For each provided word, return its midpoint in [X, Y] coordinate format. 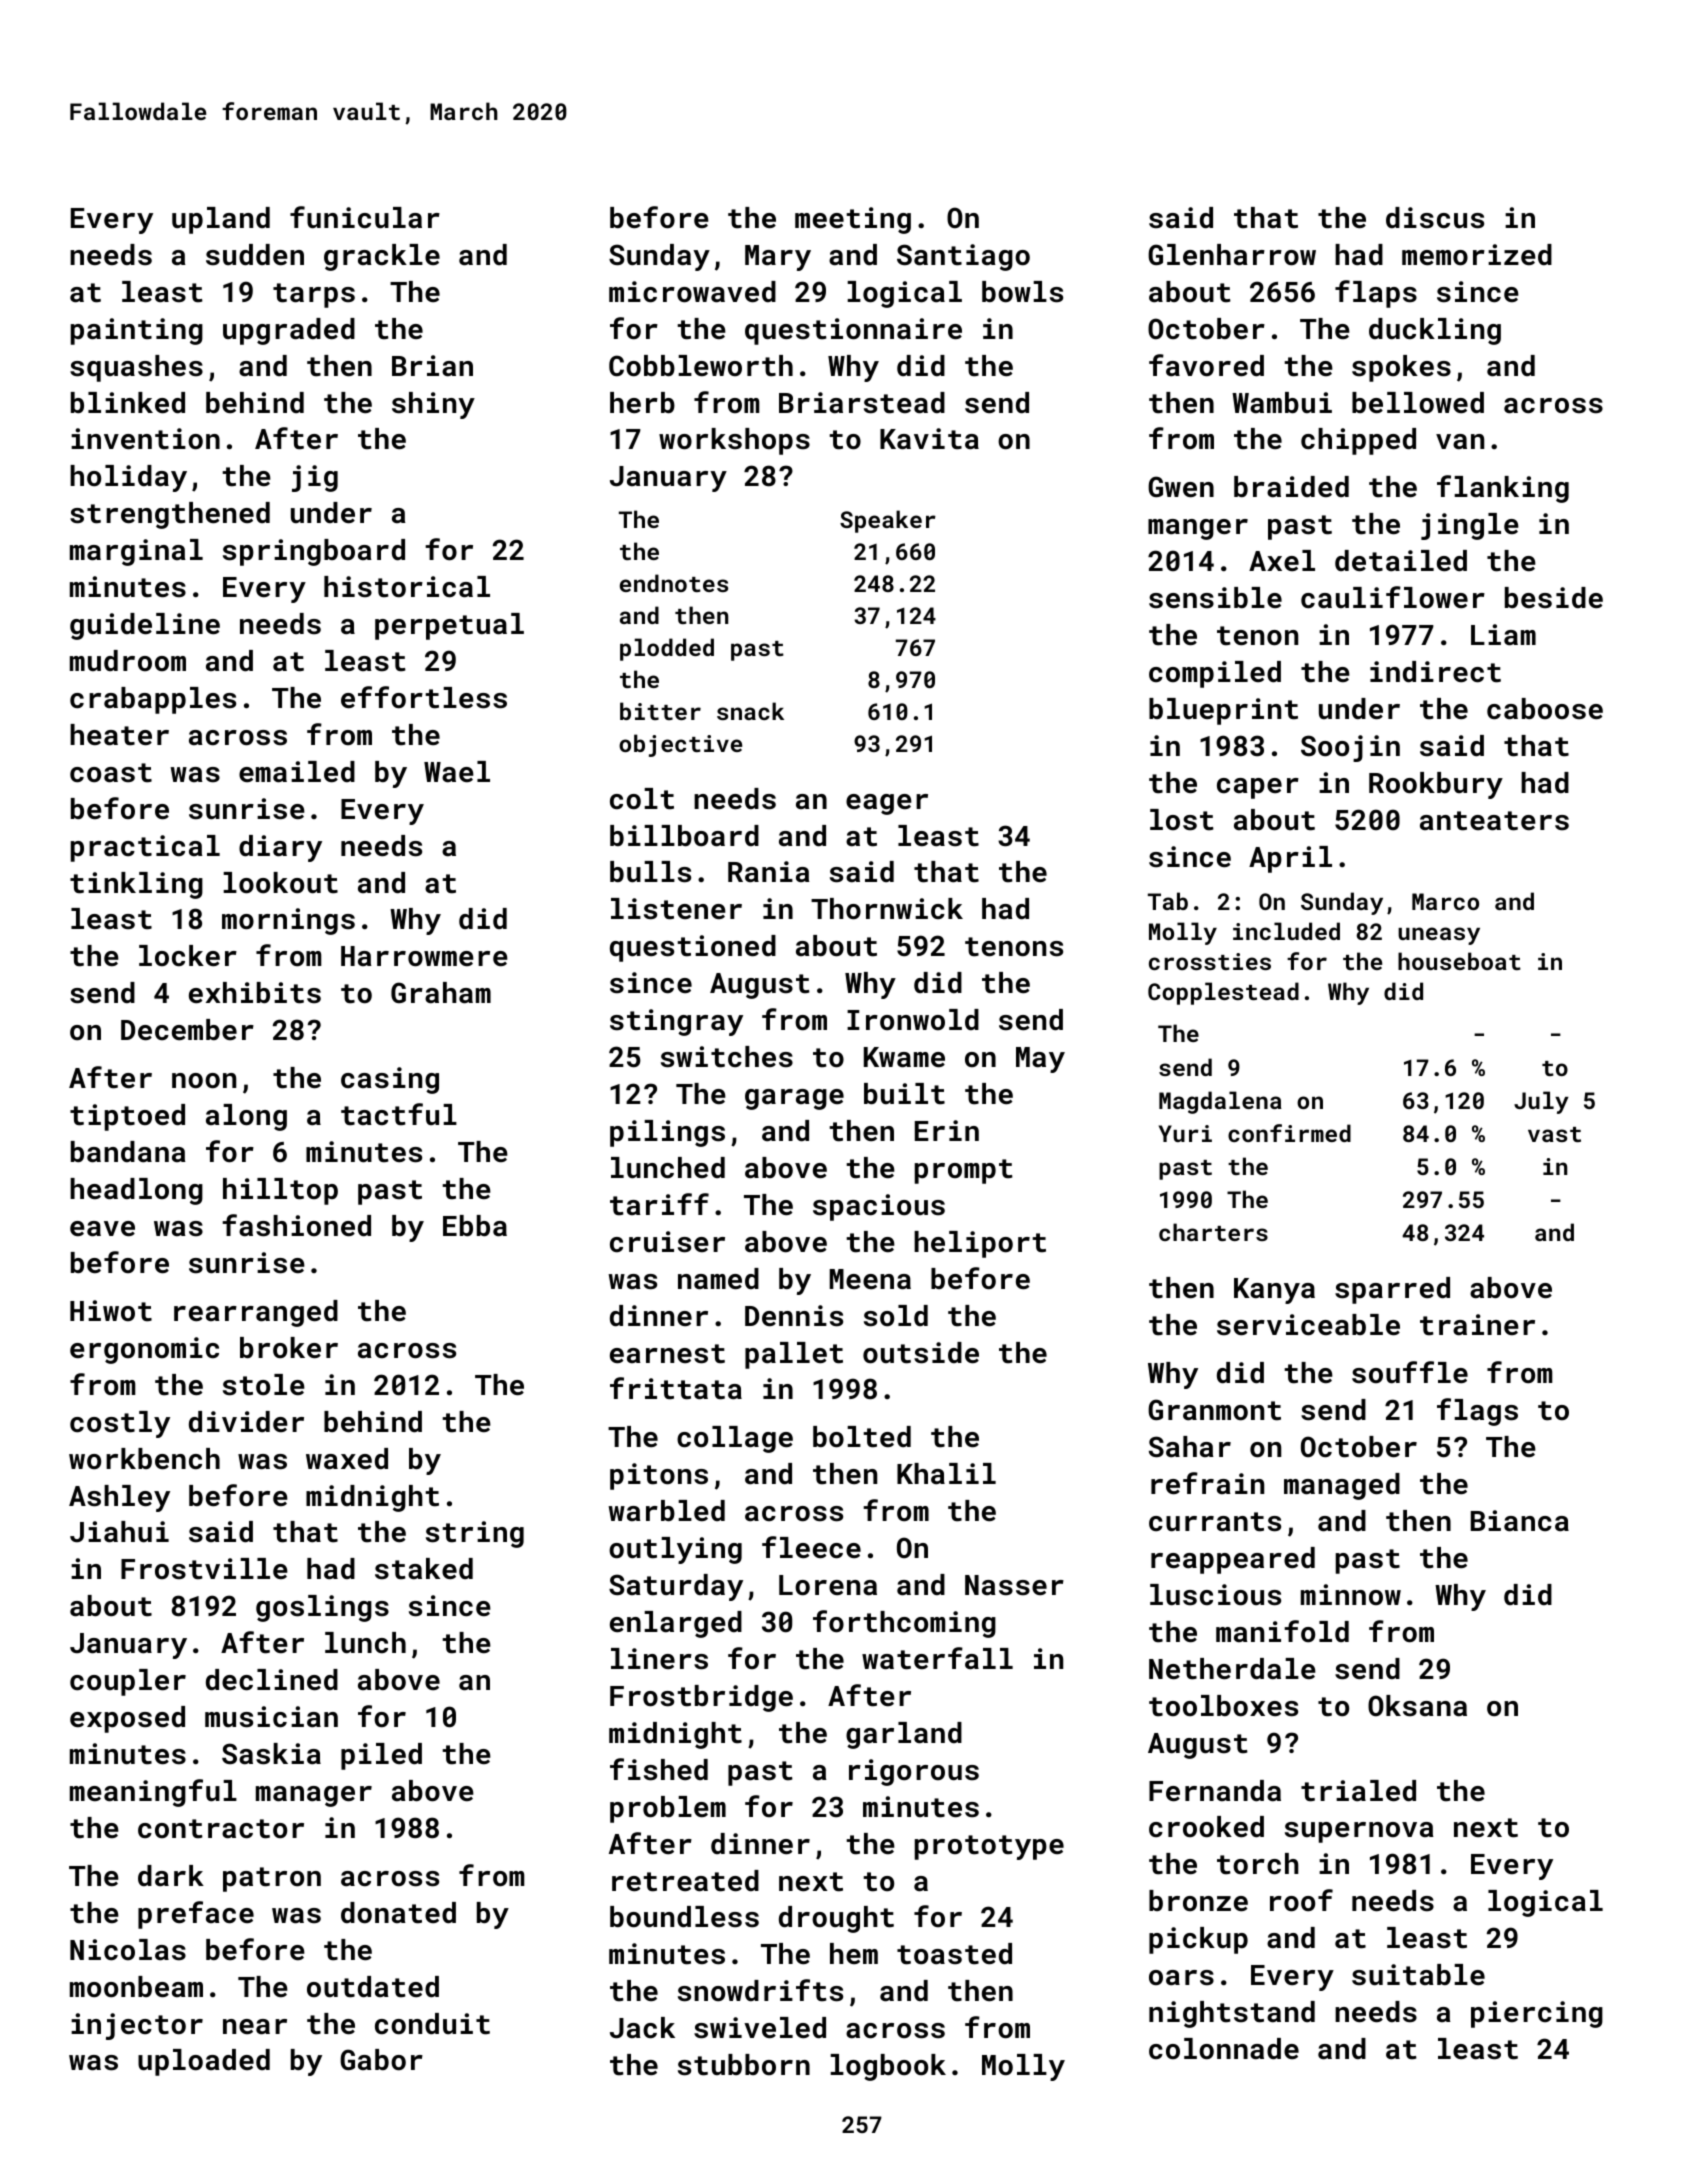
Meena [870, 1279]
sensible [1215, 598]
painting [137, 331]
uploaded [204, 2062]
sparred [1392, 1290]
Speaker [888, 521]
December [187, 1030]
